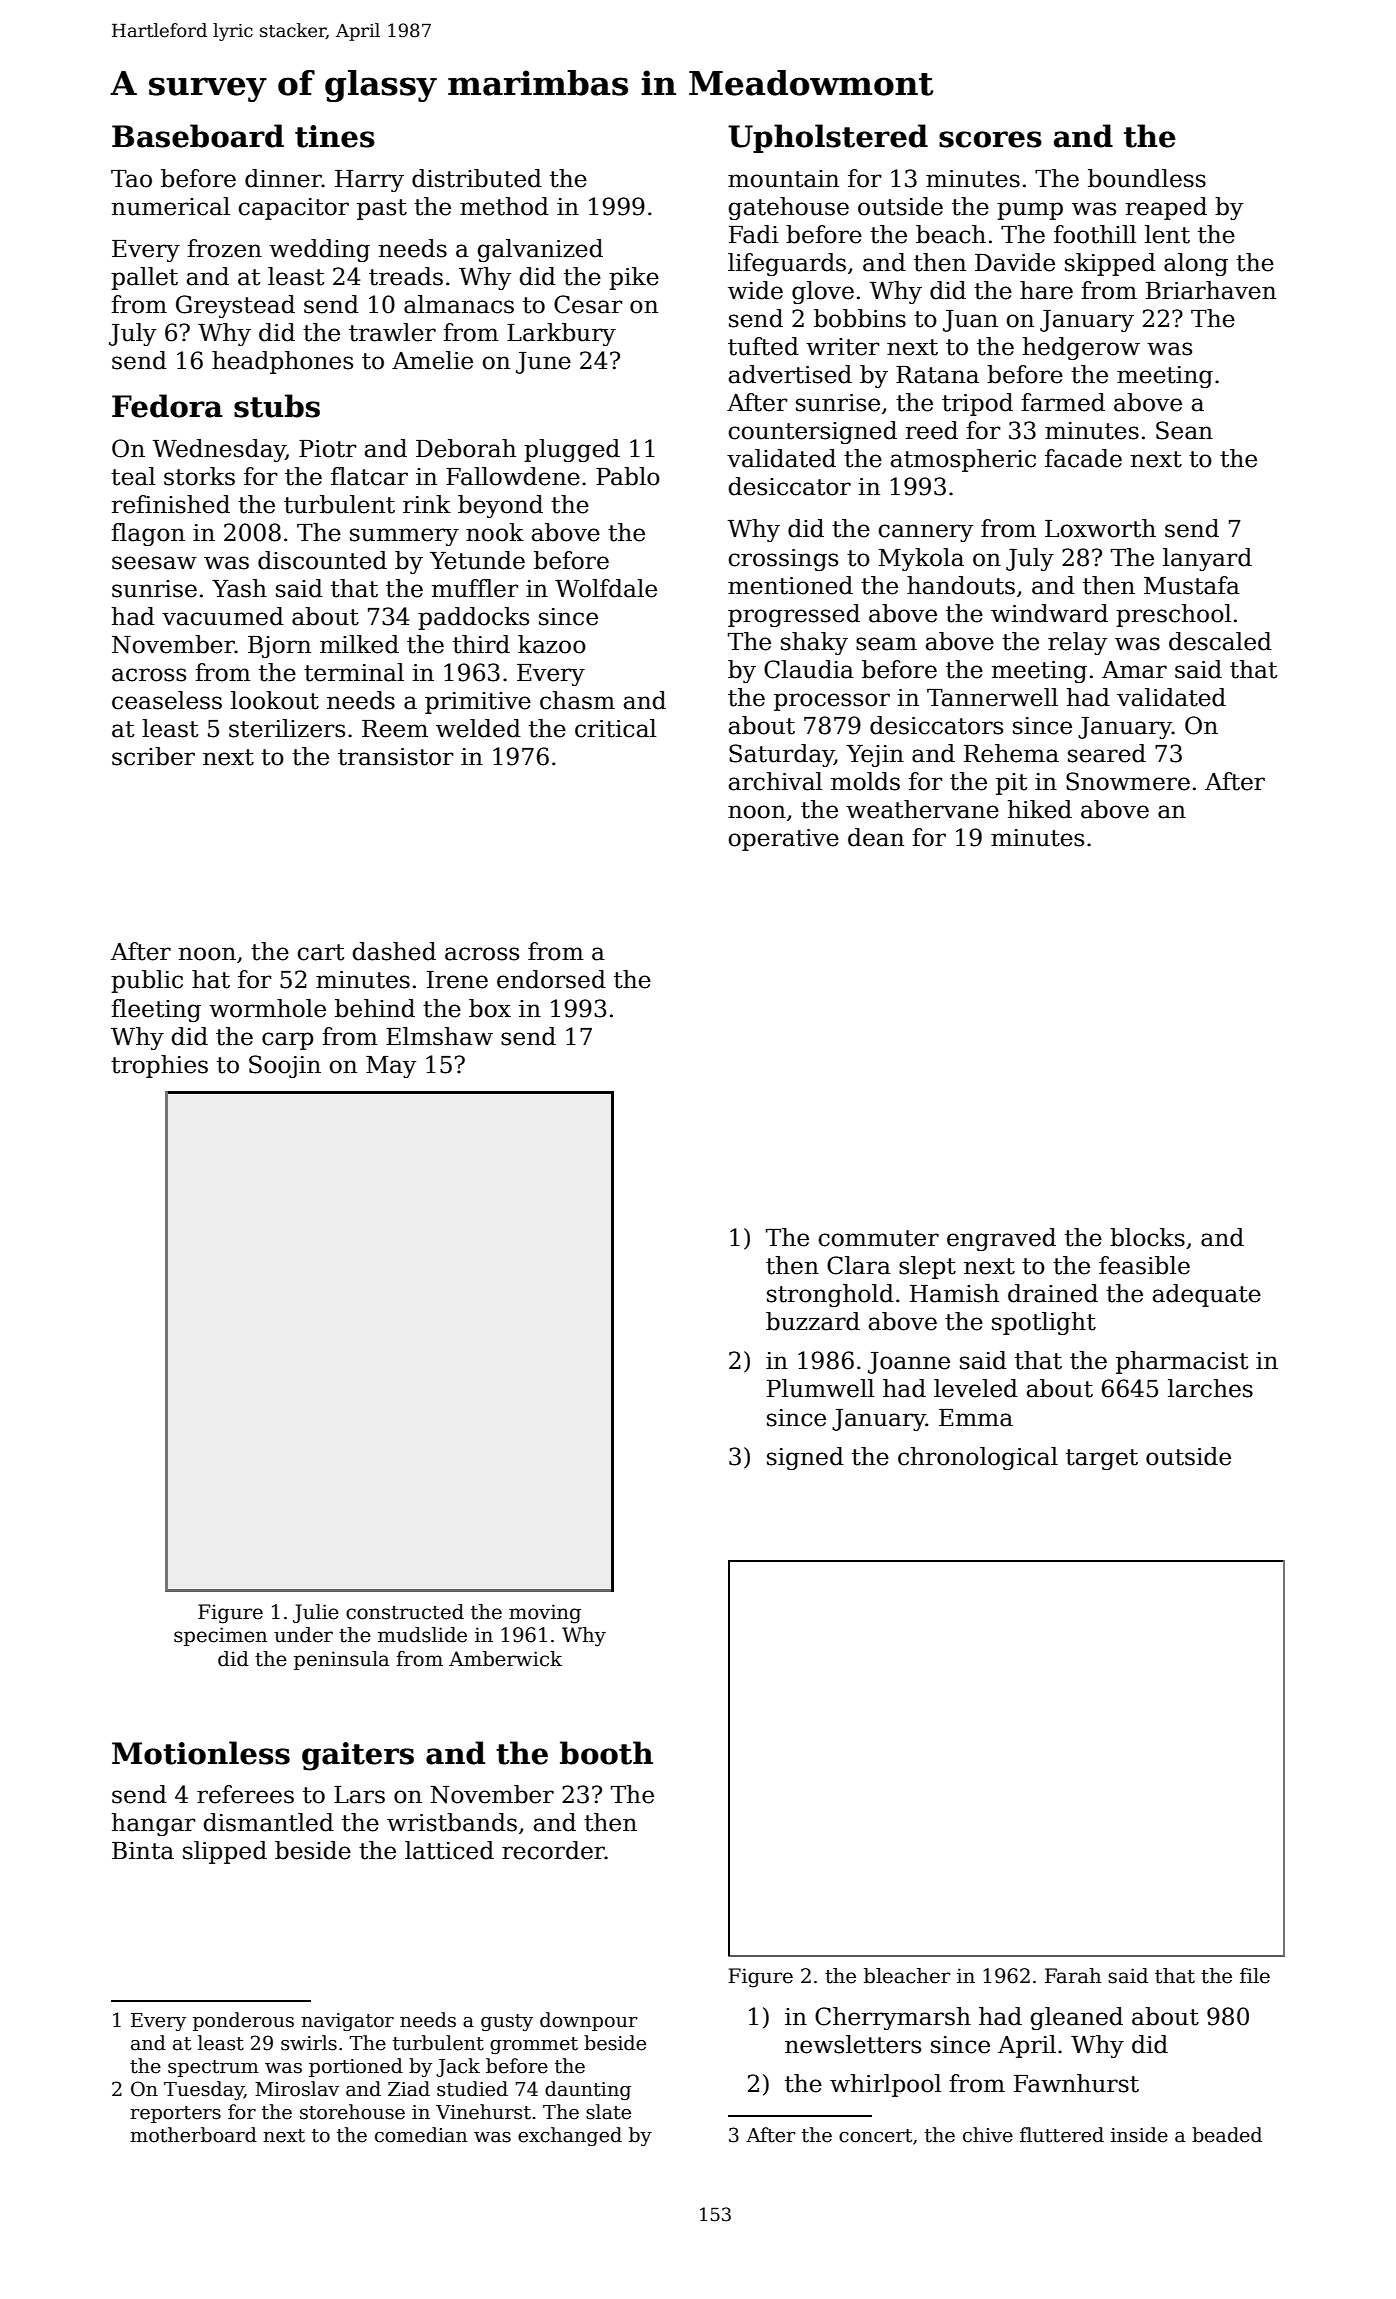 This image has height=2299, width=1396. Describe the element at coordinates (1192, 585) in the image. I see `Mustafa` at that location.
